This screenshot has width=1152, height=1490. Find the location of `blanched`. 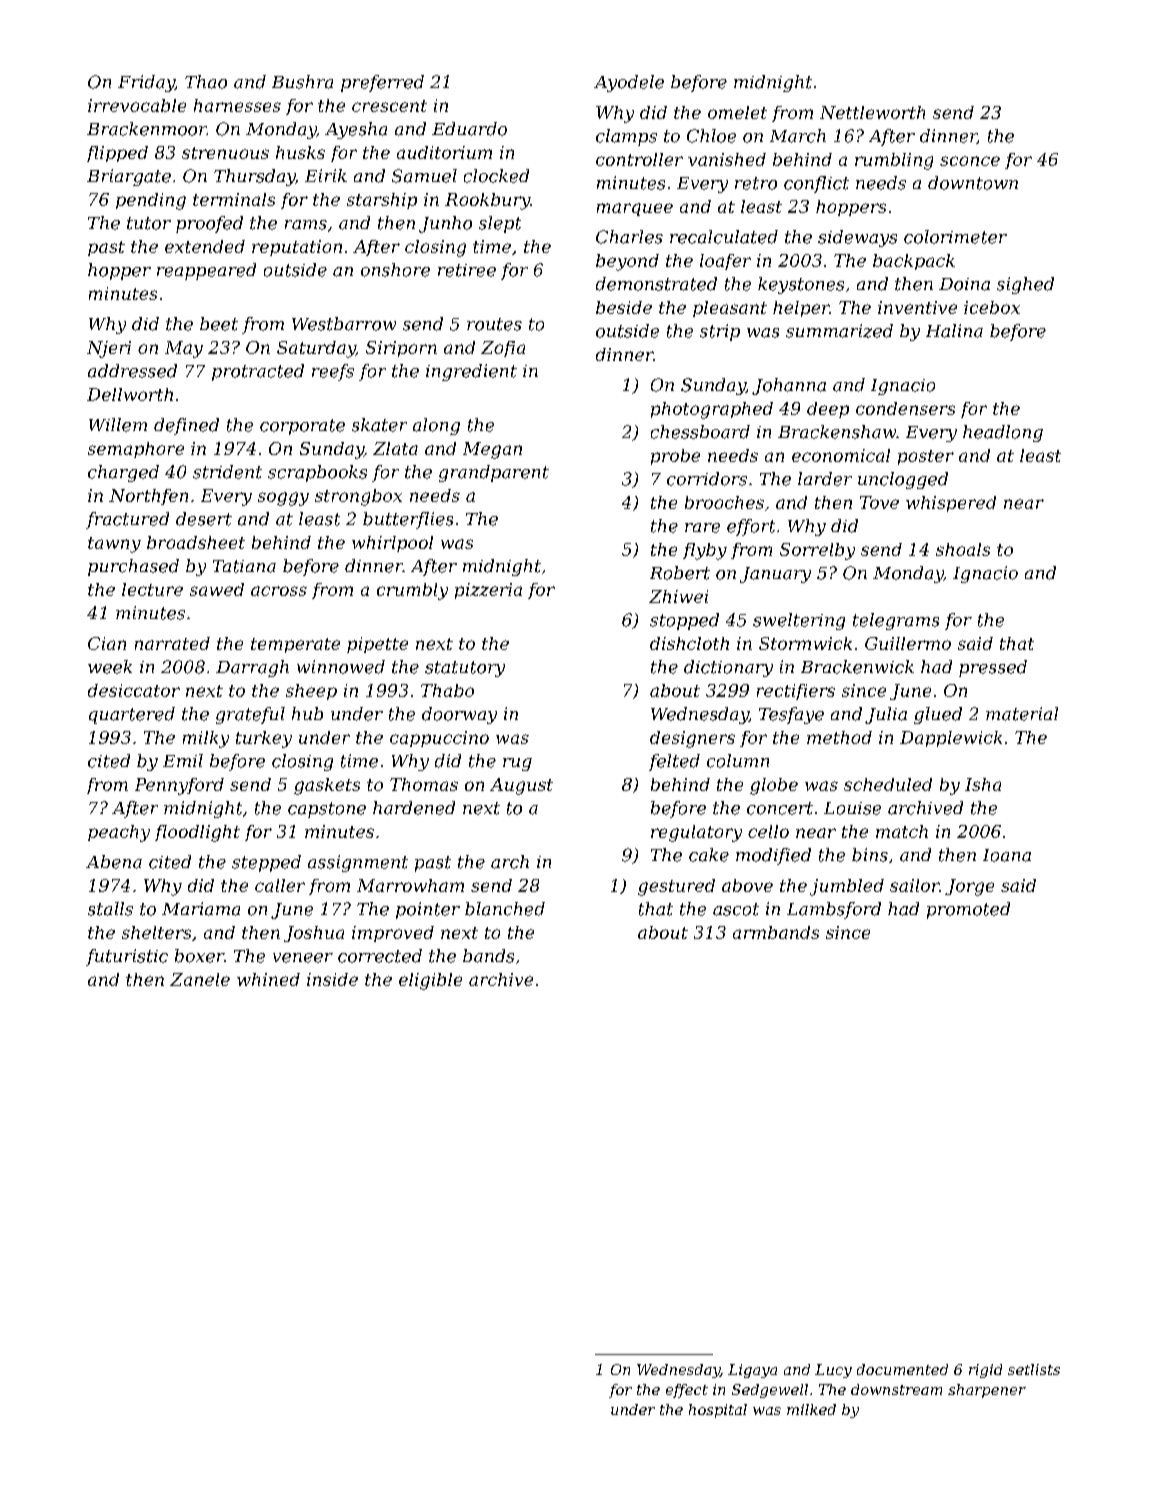

blanched is located at coordinates (505, 909).
